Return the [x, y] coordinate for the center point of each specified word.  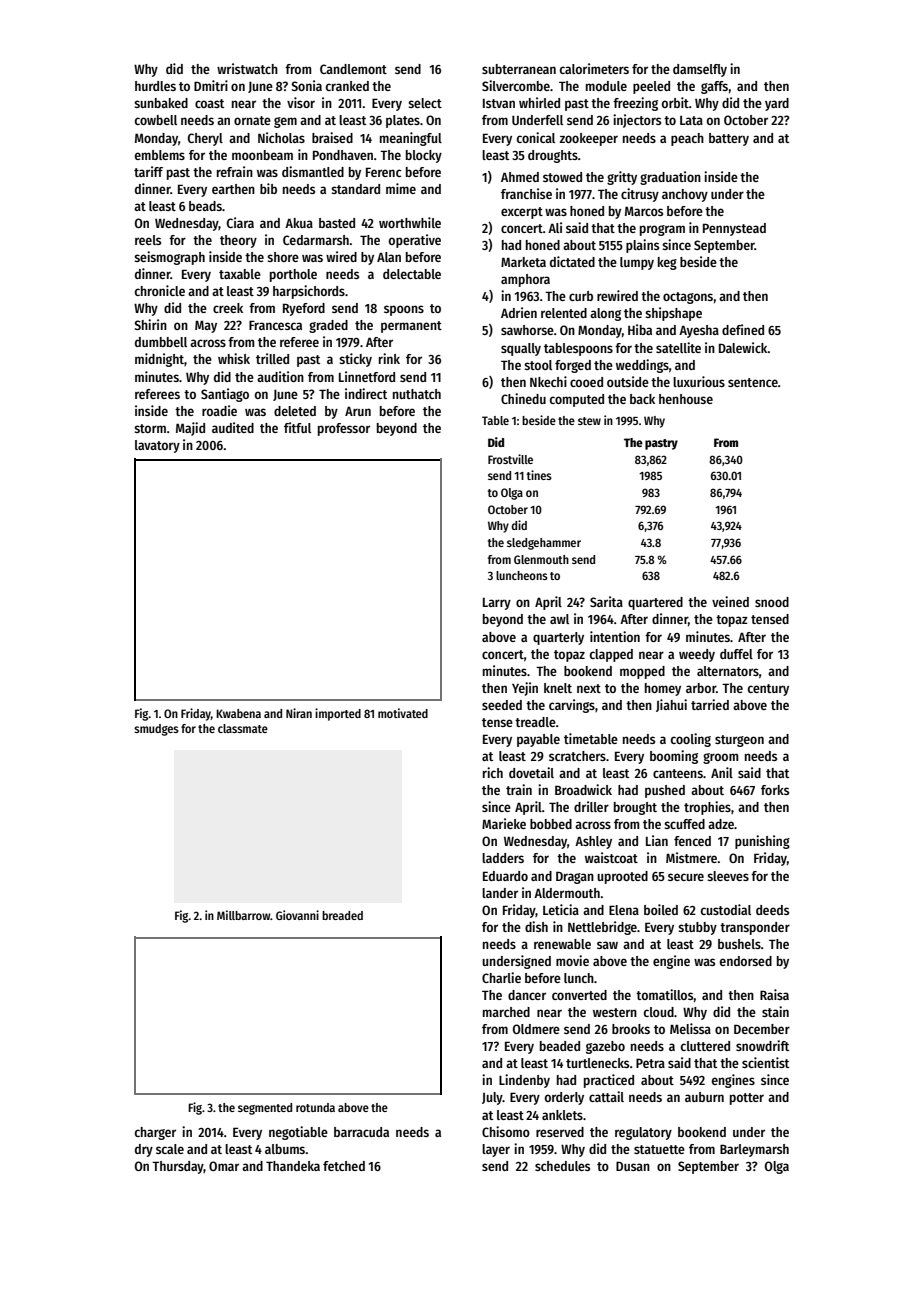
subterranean [519, 69]
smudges [156, 730]
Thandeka [293, 1166]
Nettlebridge [602, 928]
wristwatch [247, 68]
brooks [631, 1029]
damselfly [700, 70]
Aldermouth [567, 893]
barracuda [361, 1132]
